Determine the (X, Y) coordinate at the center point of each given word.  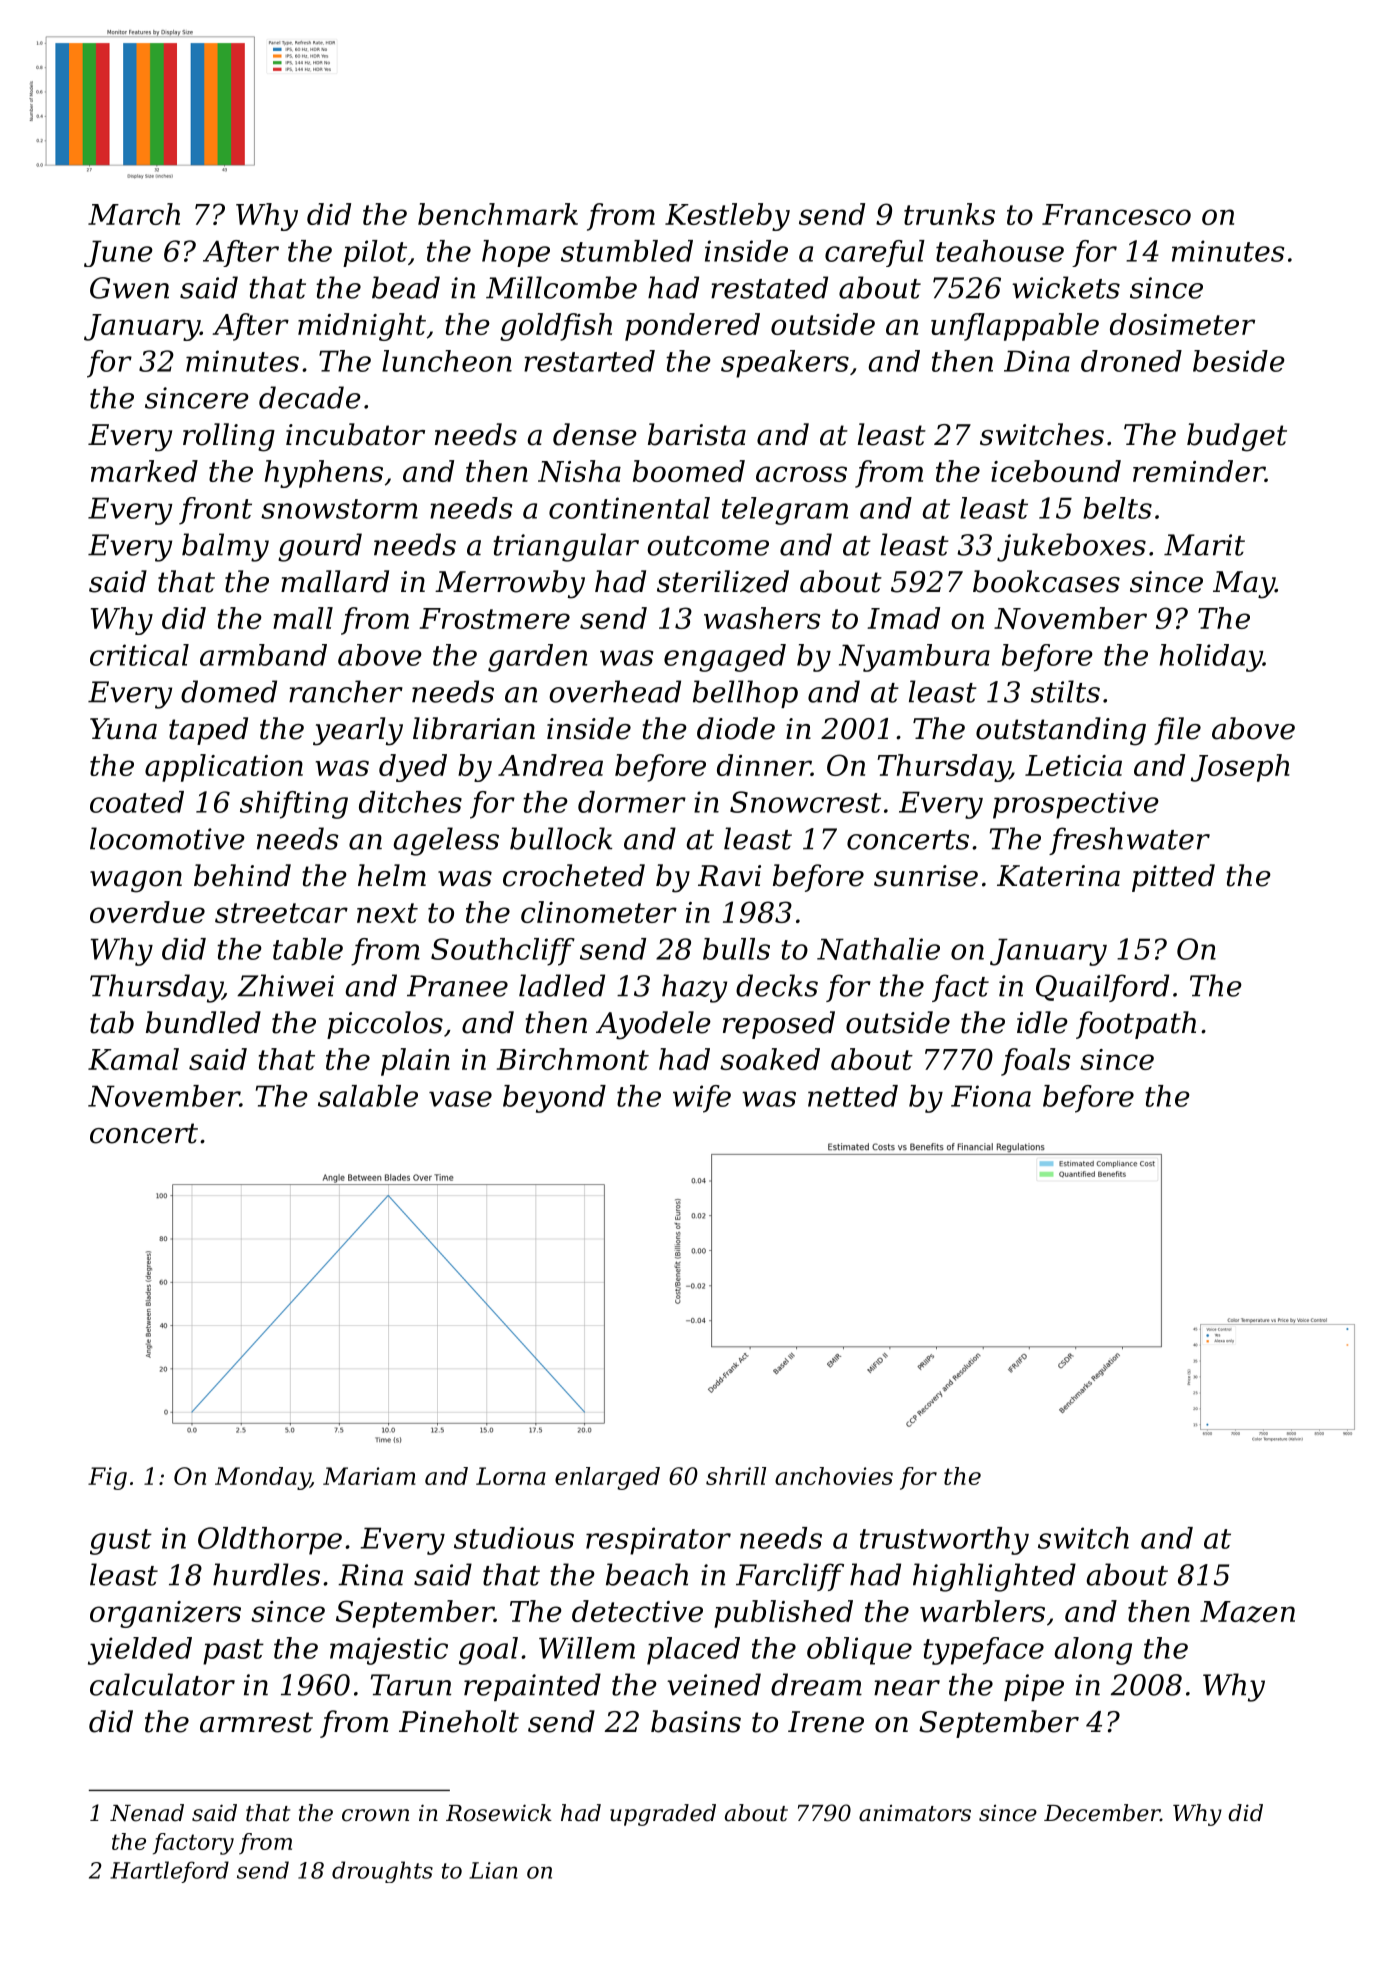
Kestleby (727, 217)
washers (762, 618)
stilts (1065, 691)
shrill (736, 1476)
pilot (375, 253)
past (233, 1652)
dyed (413, 768)
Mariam (369, 1476)
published (783, 1614)
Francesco (1116, 214)
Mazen (1247, 1612)
